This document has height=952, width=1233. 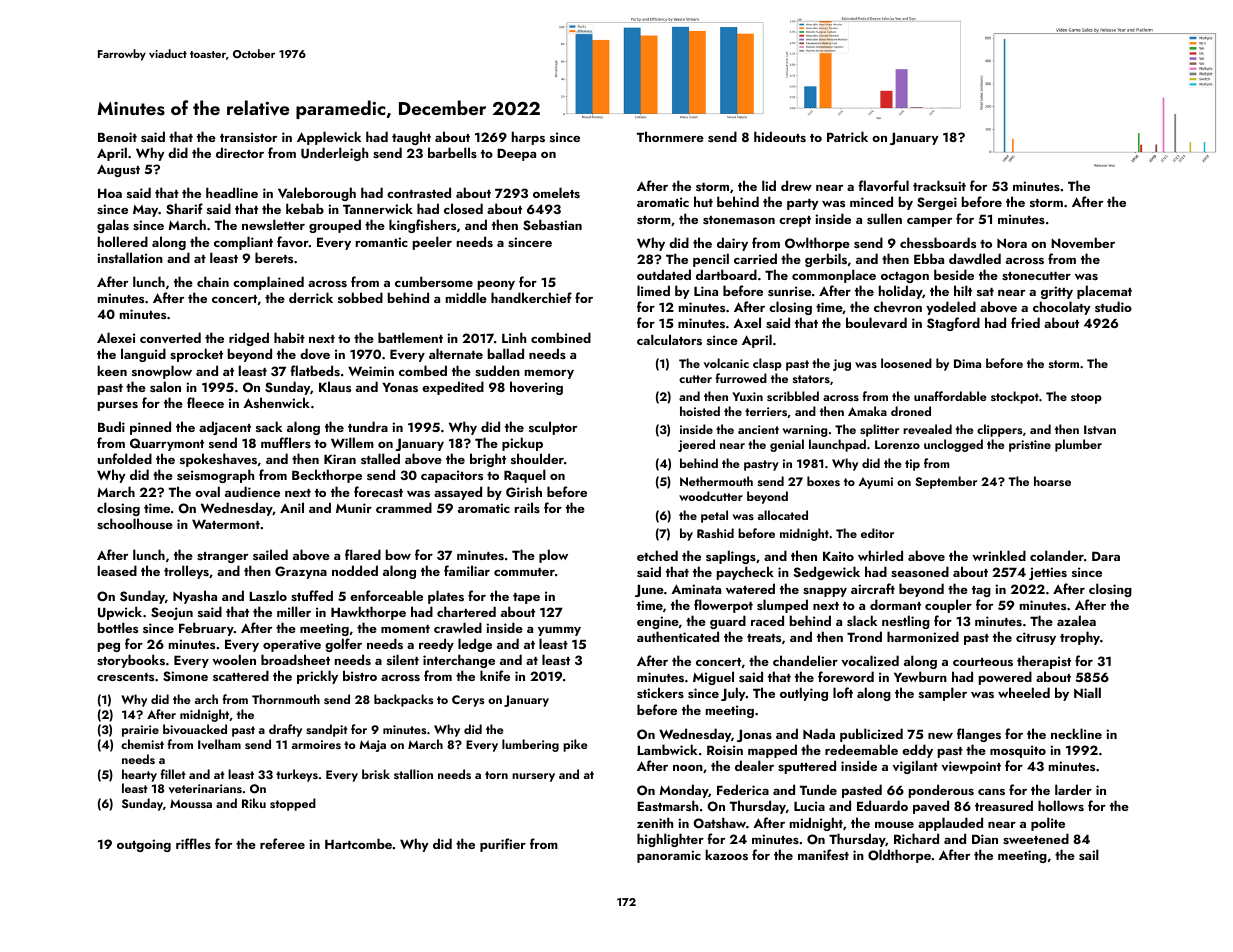 What do you see at coordinates (218, 460) in the document?
I see `spokeshaves` at bounding box center [218, 460].
